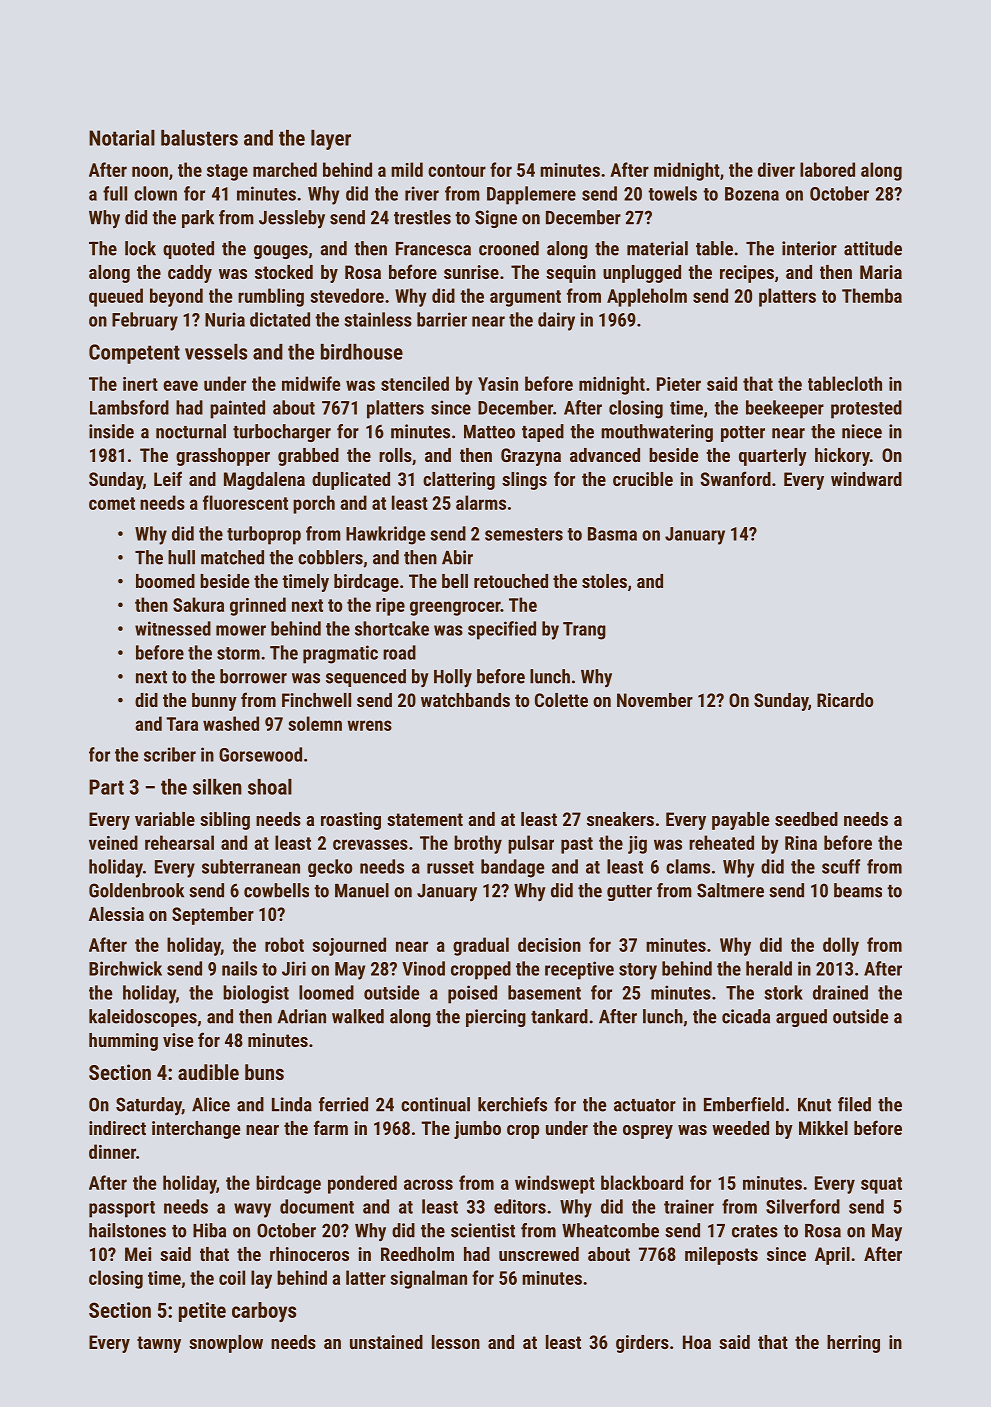 This image has width=991, height=1407. What do you see at coordinates (740, 1128) in the image?
I see `weeded` at bounding box center [740, 1128].
